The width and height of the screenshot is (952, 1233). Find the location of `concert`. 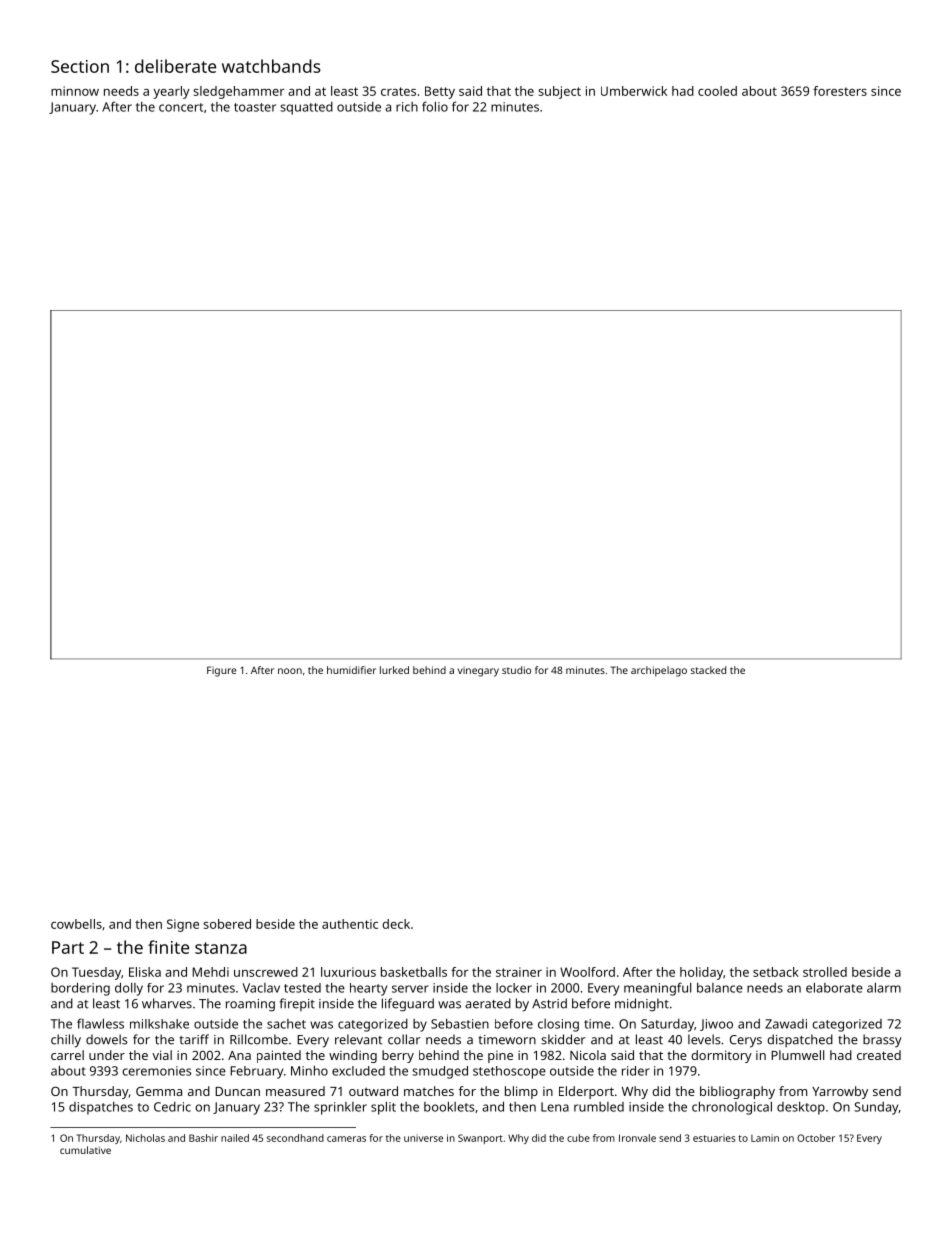

concert is located at coordinates (181, 107).
